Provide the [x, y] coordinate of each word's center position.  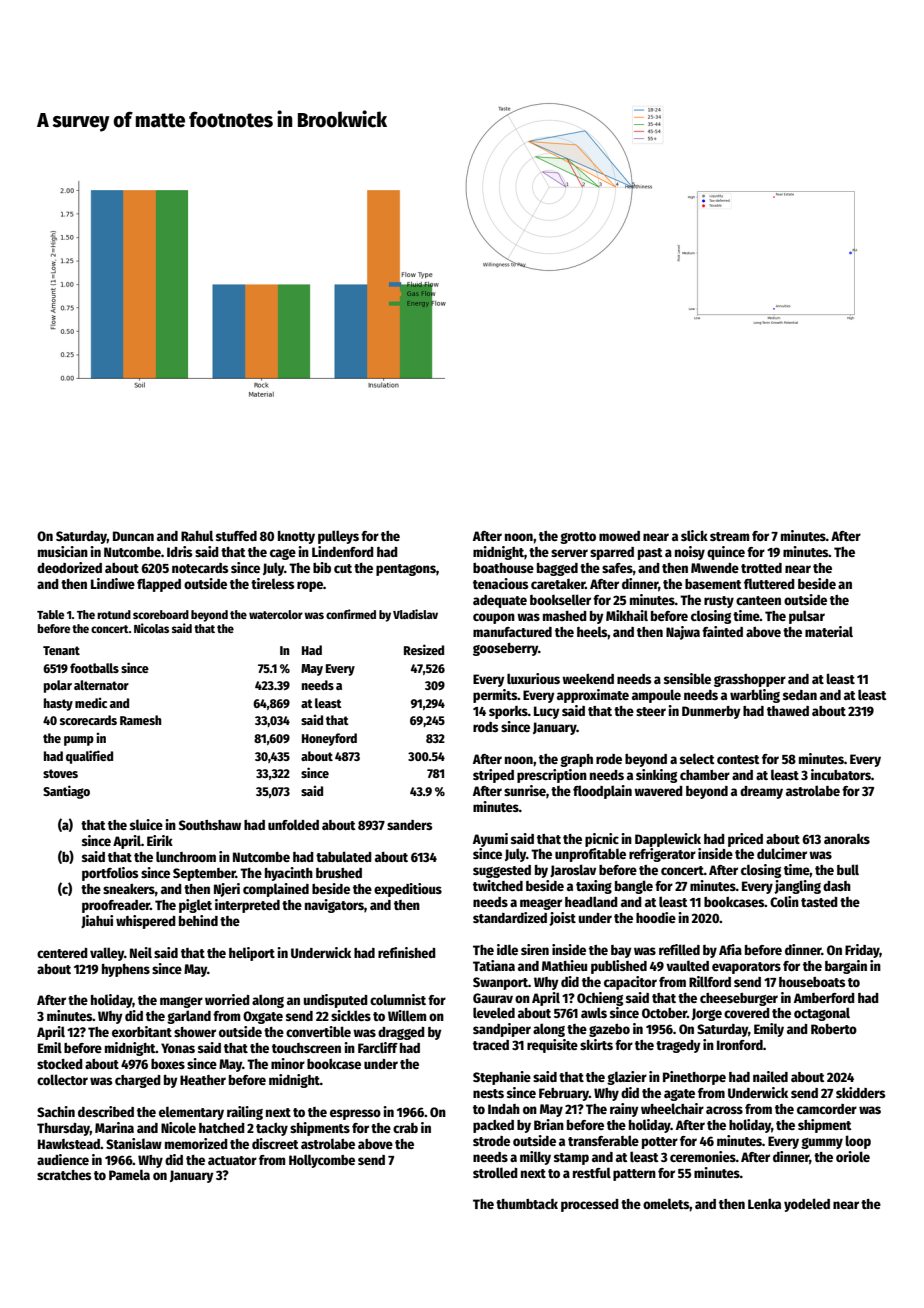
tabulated [344, 856]
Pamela [129, 1174]
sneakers [129, 889]
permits [495, 696]
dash [837, 886]
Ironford [740, 1045]
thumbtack [527, 1204]
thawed [788, 711]
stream [729, 536]
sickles [351, 1015]
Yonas [178, 1048]
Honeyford [329, 739]
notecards [200, 568]
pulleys [338, 537]
